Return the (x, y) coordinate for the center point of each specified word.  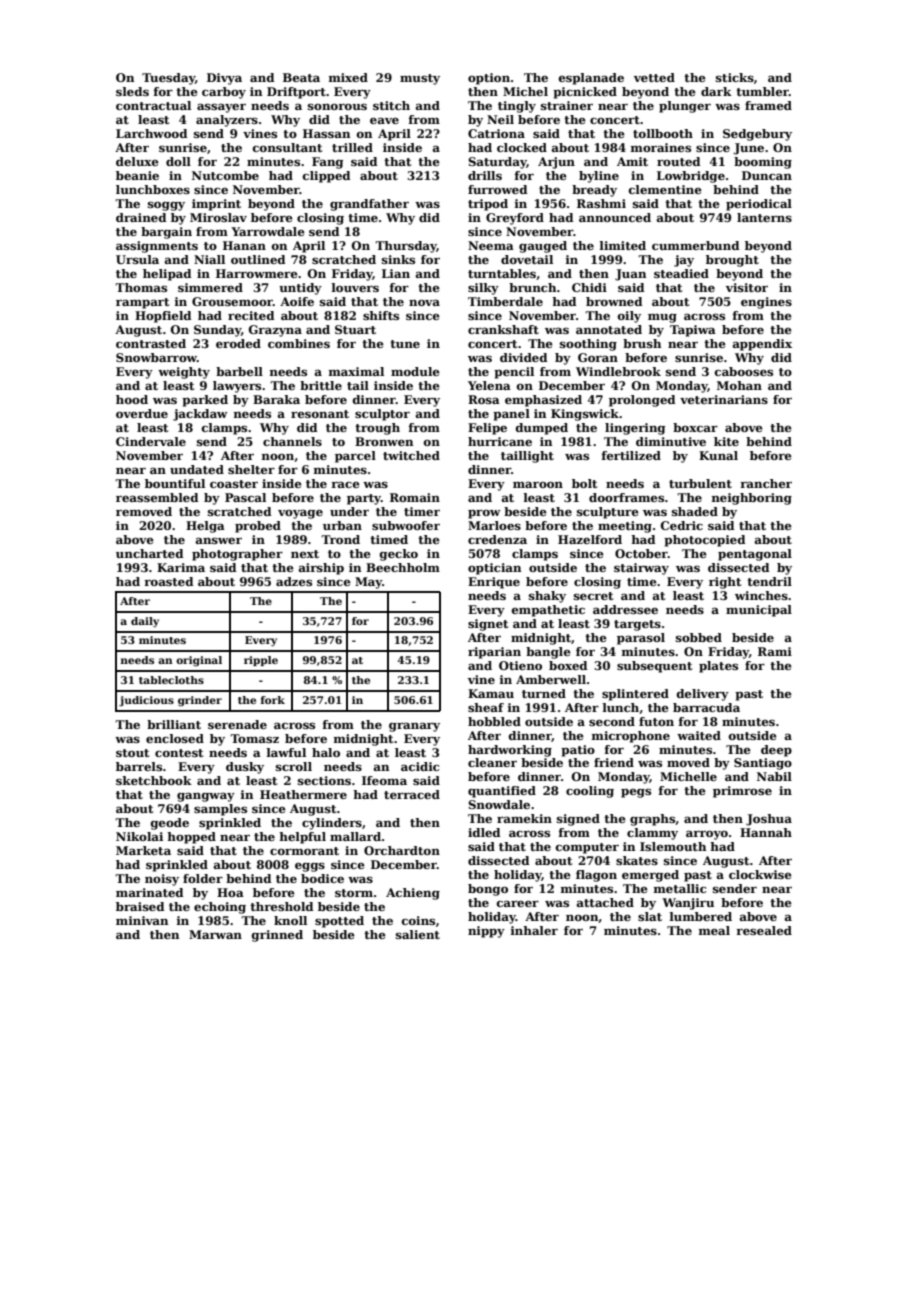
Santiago (763, 764)
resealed (764, 930)
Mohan (739, 385)
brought (732, 261)
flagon (596, 876)
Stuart (355, 329)
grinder (200, 701)
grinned (277, 936)
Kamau (491, 693)
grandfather (369, 205)
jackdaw (200, 415)
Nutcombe (225, 175)
